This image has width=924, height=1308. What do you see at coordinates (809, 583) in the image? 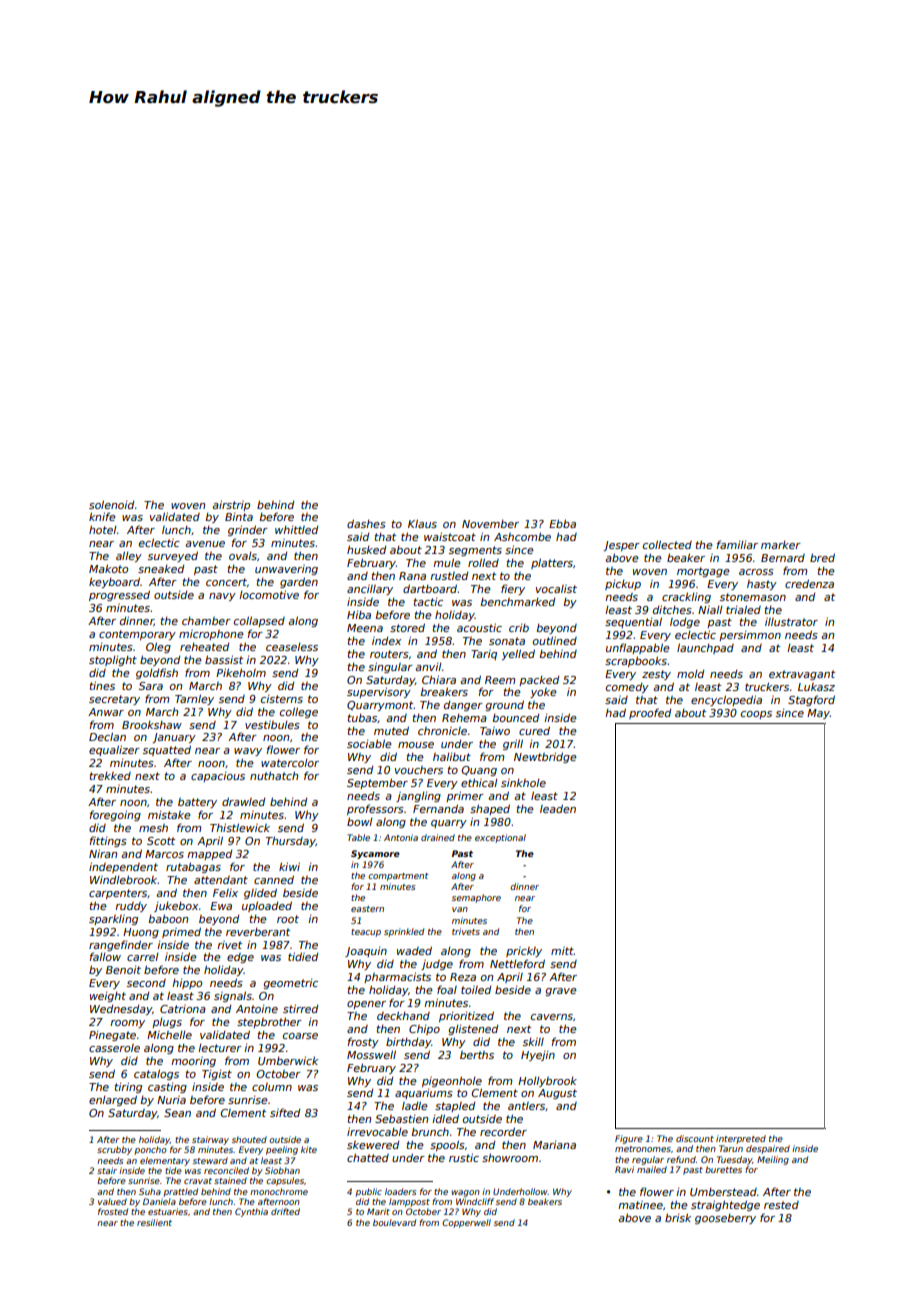
I see `credenza` at bounding box center [809, 583].
